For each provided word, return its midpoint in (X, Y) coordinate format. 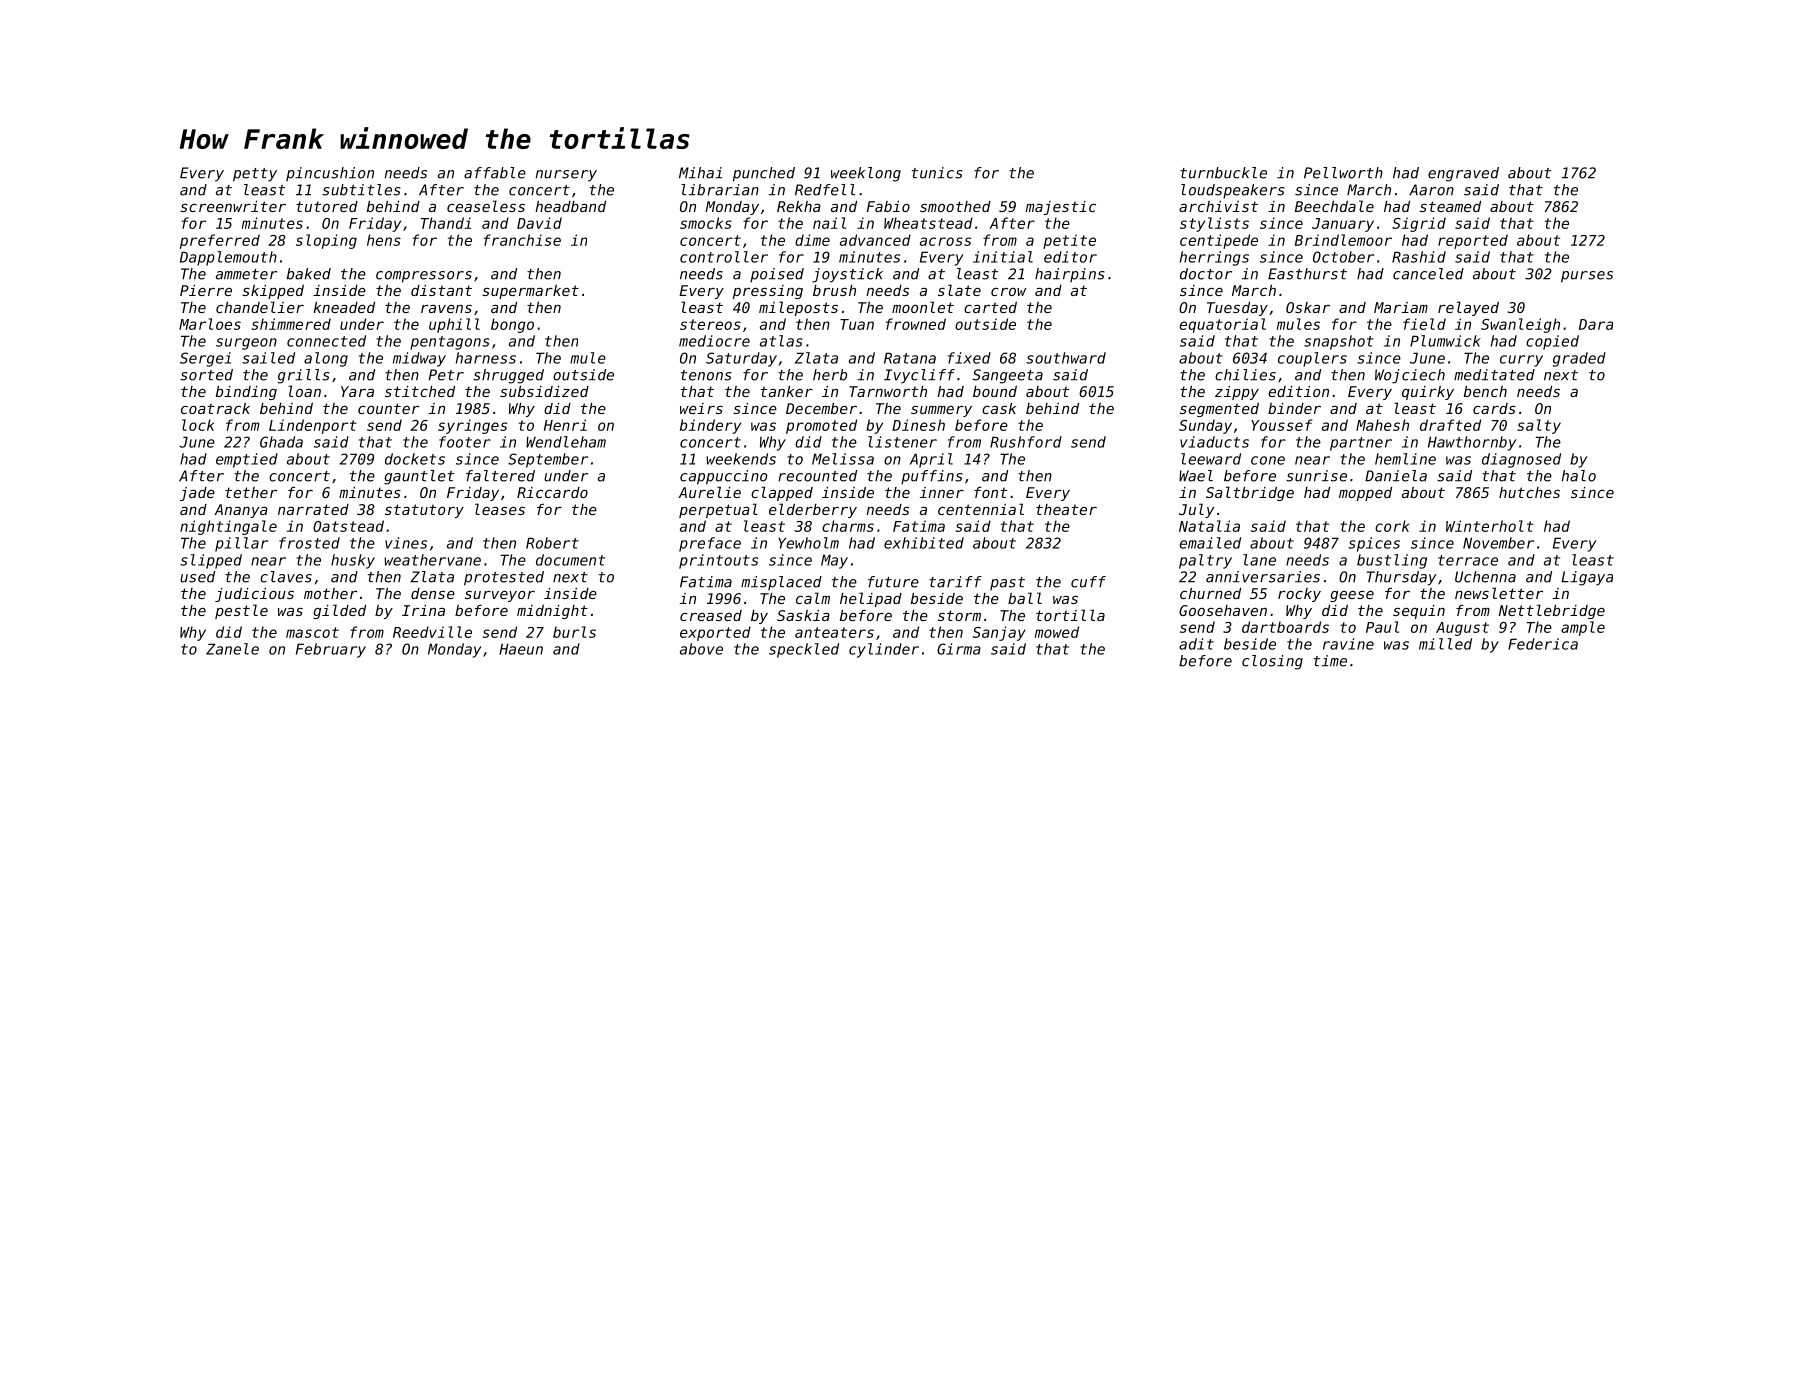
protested (504, 578)
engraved (1463, 174)
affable (495, 173)
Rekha (799, 206)
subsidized (544, 391)
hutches (1529, 492)
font (990, 492)
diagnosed (1521, 460)
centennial (981, 509)
